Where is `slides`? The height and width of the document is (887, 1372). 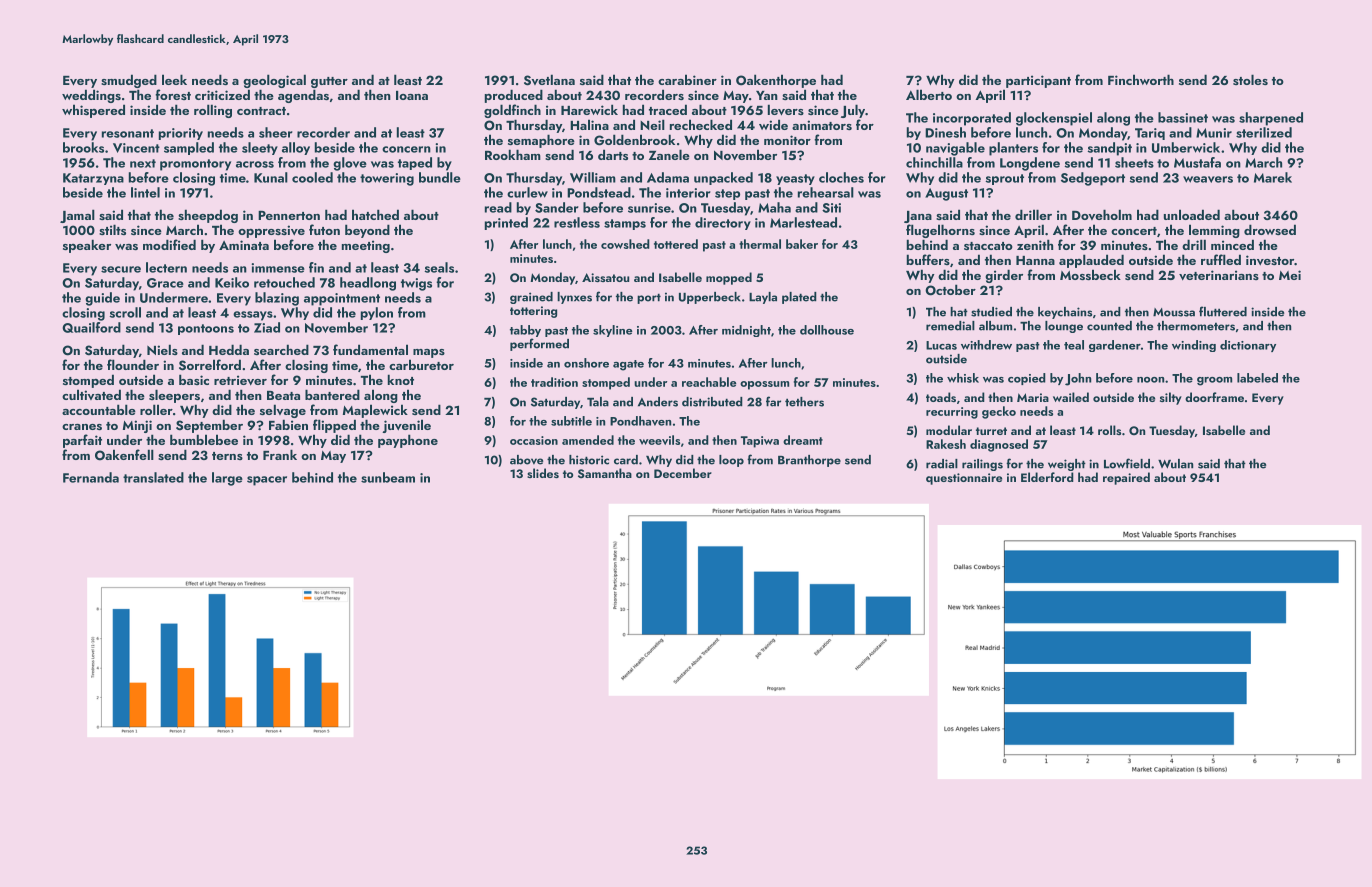 slides is located at coordinates (543, 473).
